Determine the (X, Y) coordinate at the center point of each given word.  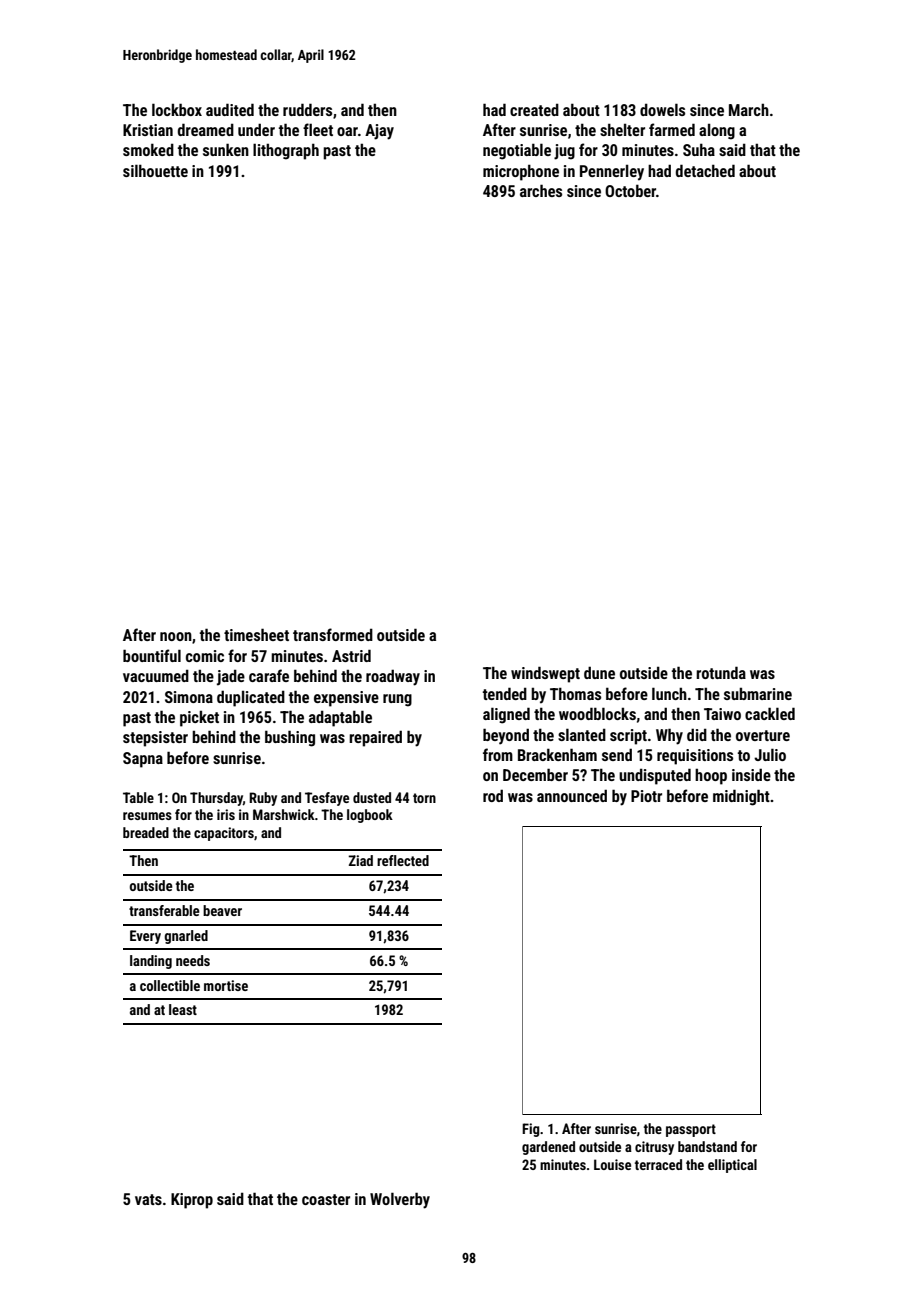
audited (230, 109)
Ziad (360, 860)
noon (176, 636)
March (749, 109)
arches (541, 190)
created (534, 109)
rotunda (721, 672)
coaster (326, 1199)
